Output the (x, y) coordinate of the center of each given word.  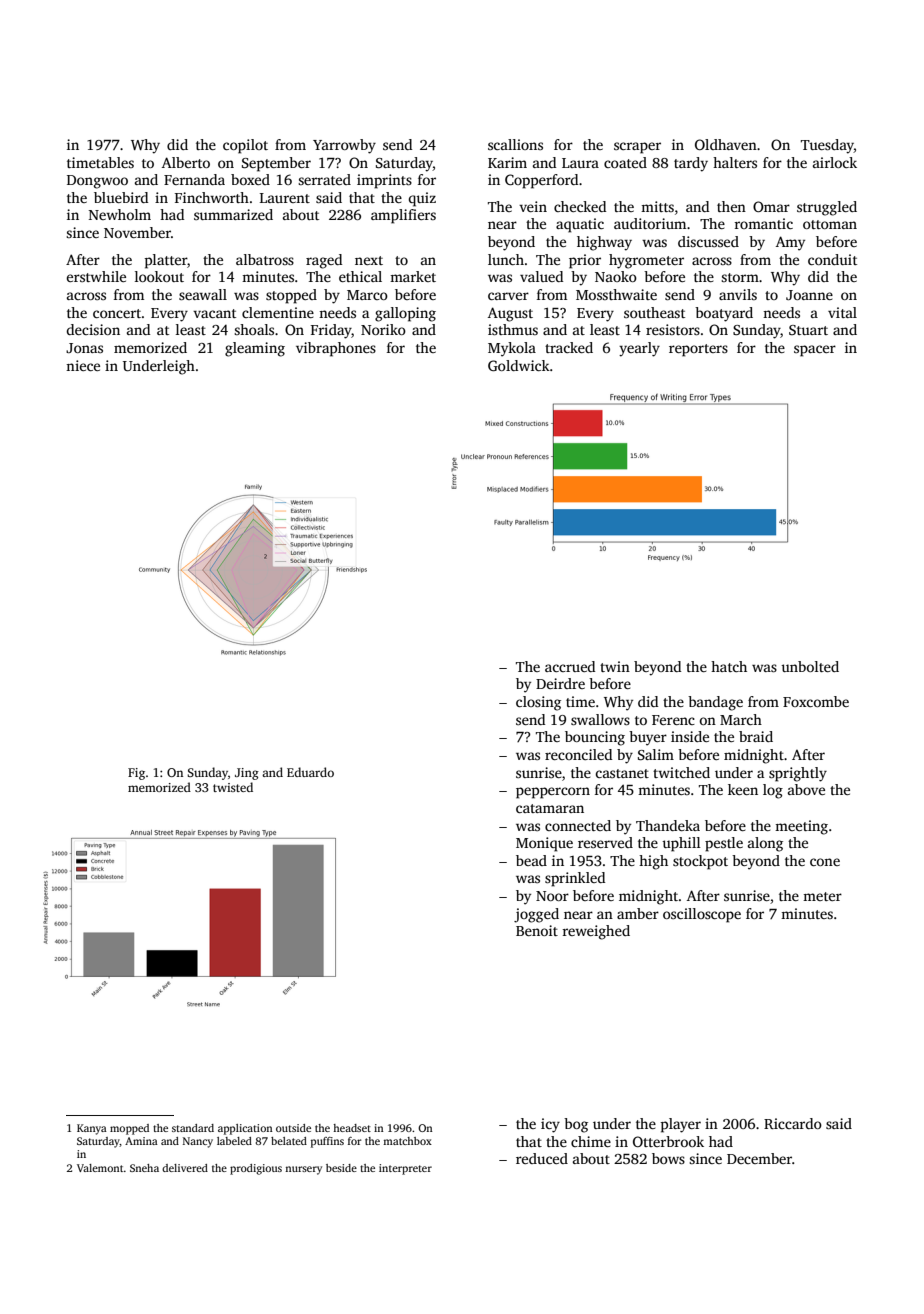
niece (83, 365)
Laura (580, 163)
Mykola (512, 349)
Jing (247, 774)
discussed (708, 241)
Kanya (92, 1129)
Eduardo (310, 772)
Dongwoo (97, 182)
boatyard (724, 314)
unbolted (810, 666)
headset (352, 1128)
